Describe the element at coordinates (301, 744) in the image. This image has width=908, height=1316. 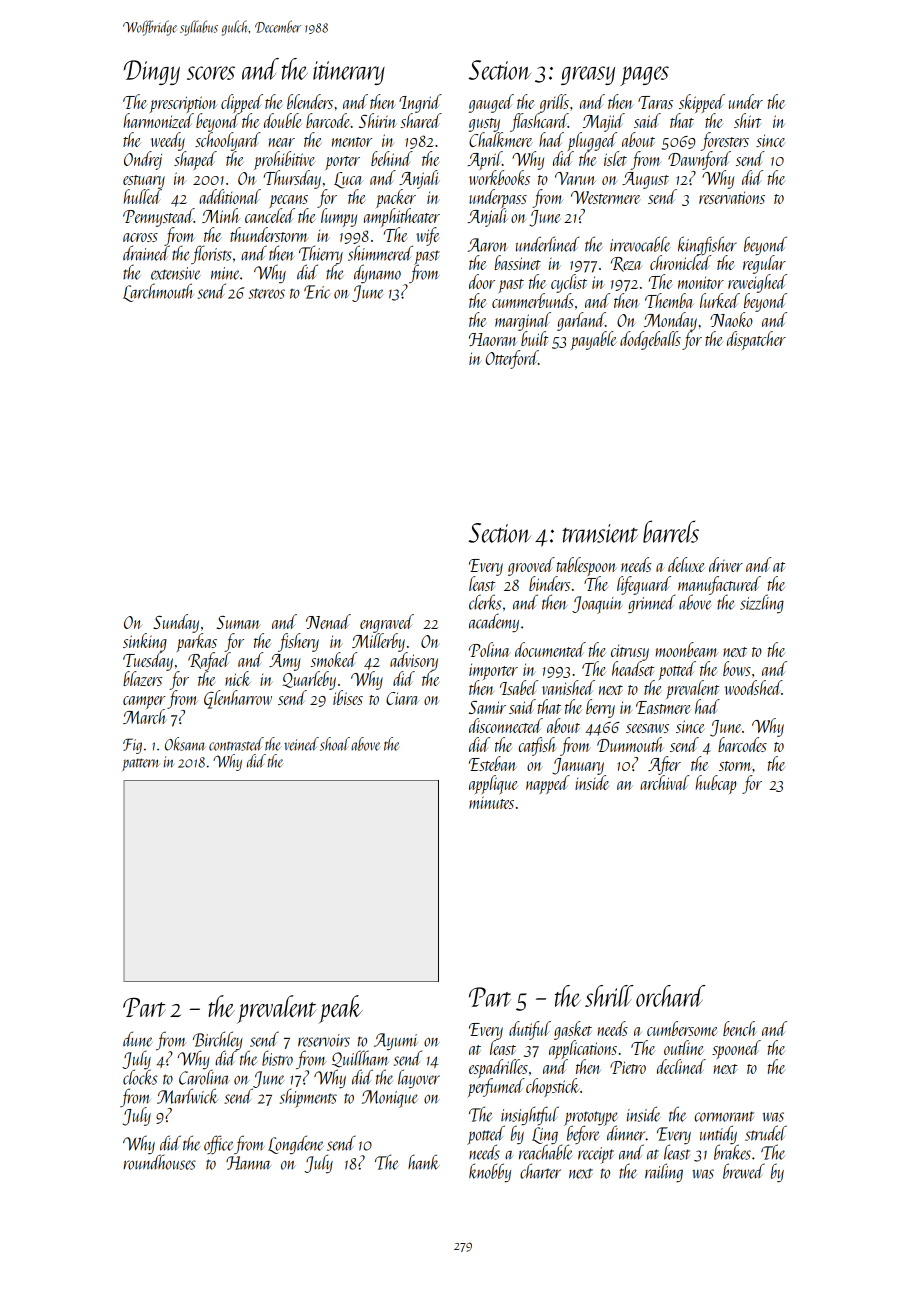
I see `veined` at that location.
